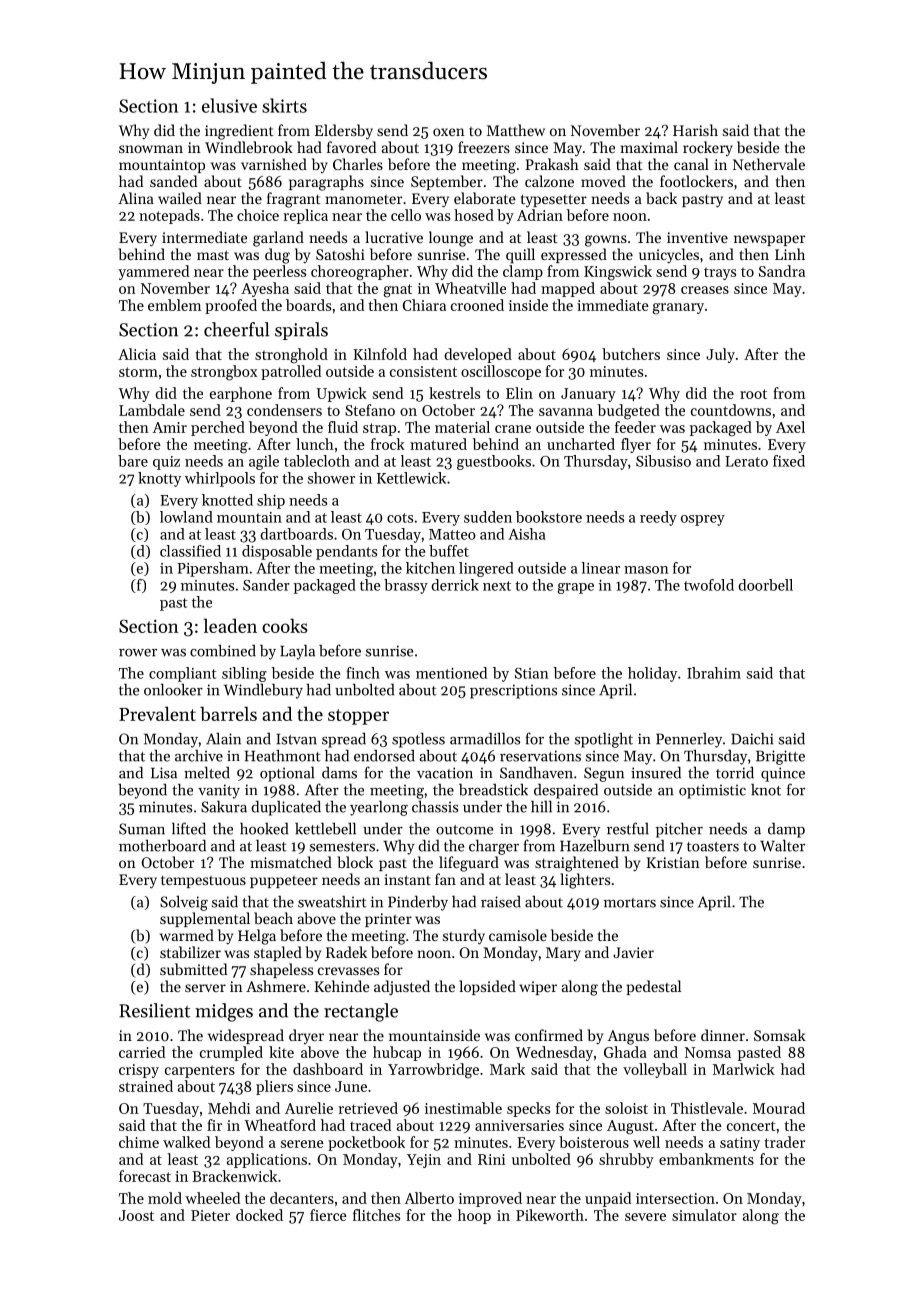  Describe the element at coordinates (239, 132) in the screenshot. I see `ingredient` at that location.
